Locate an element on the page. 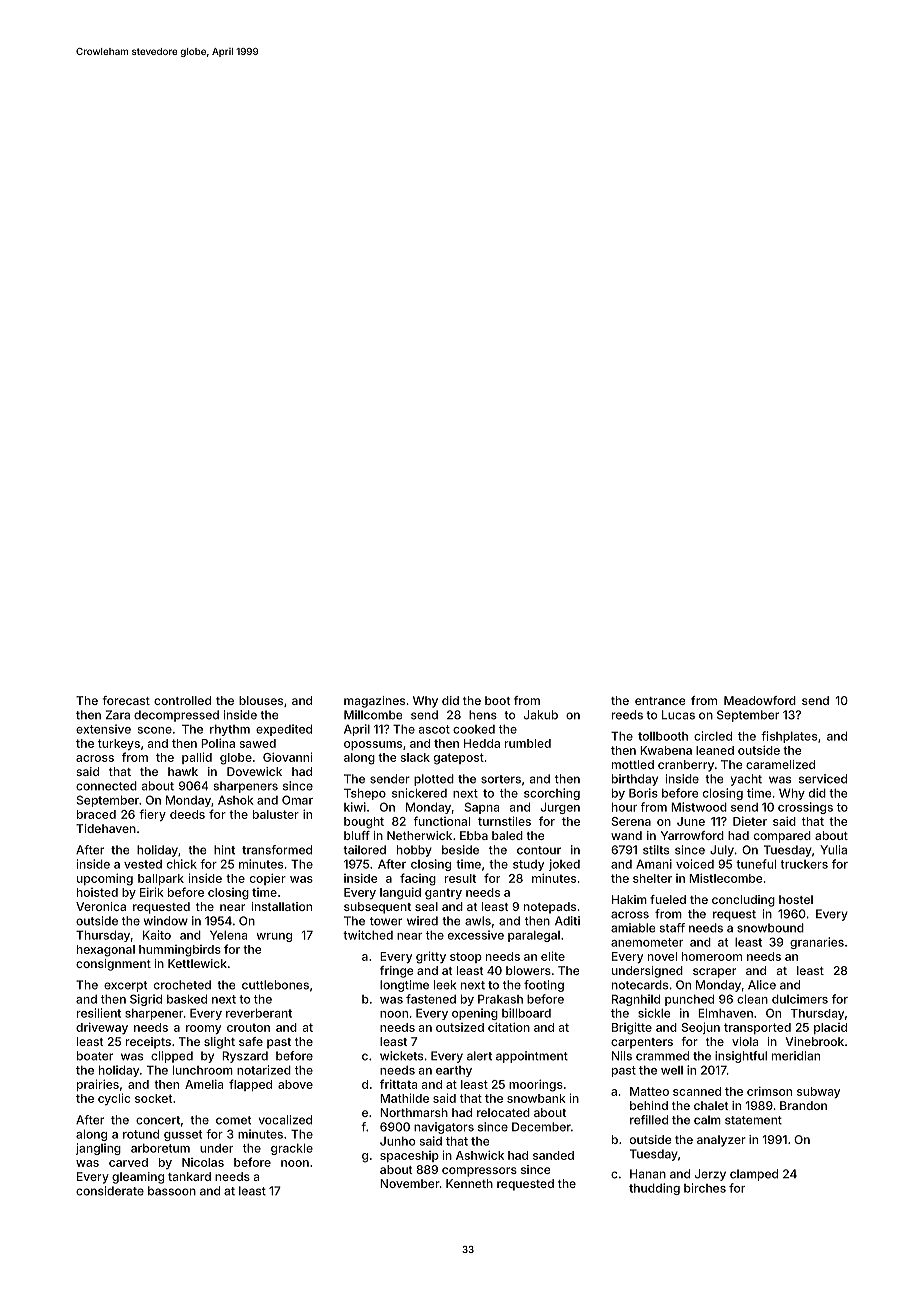 The height and width of the page is (1308, 924). prairies is located at coordinates (98, 1085).
